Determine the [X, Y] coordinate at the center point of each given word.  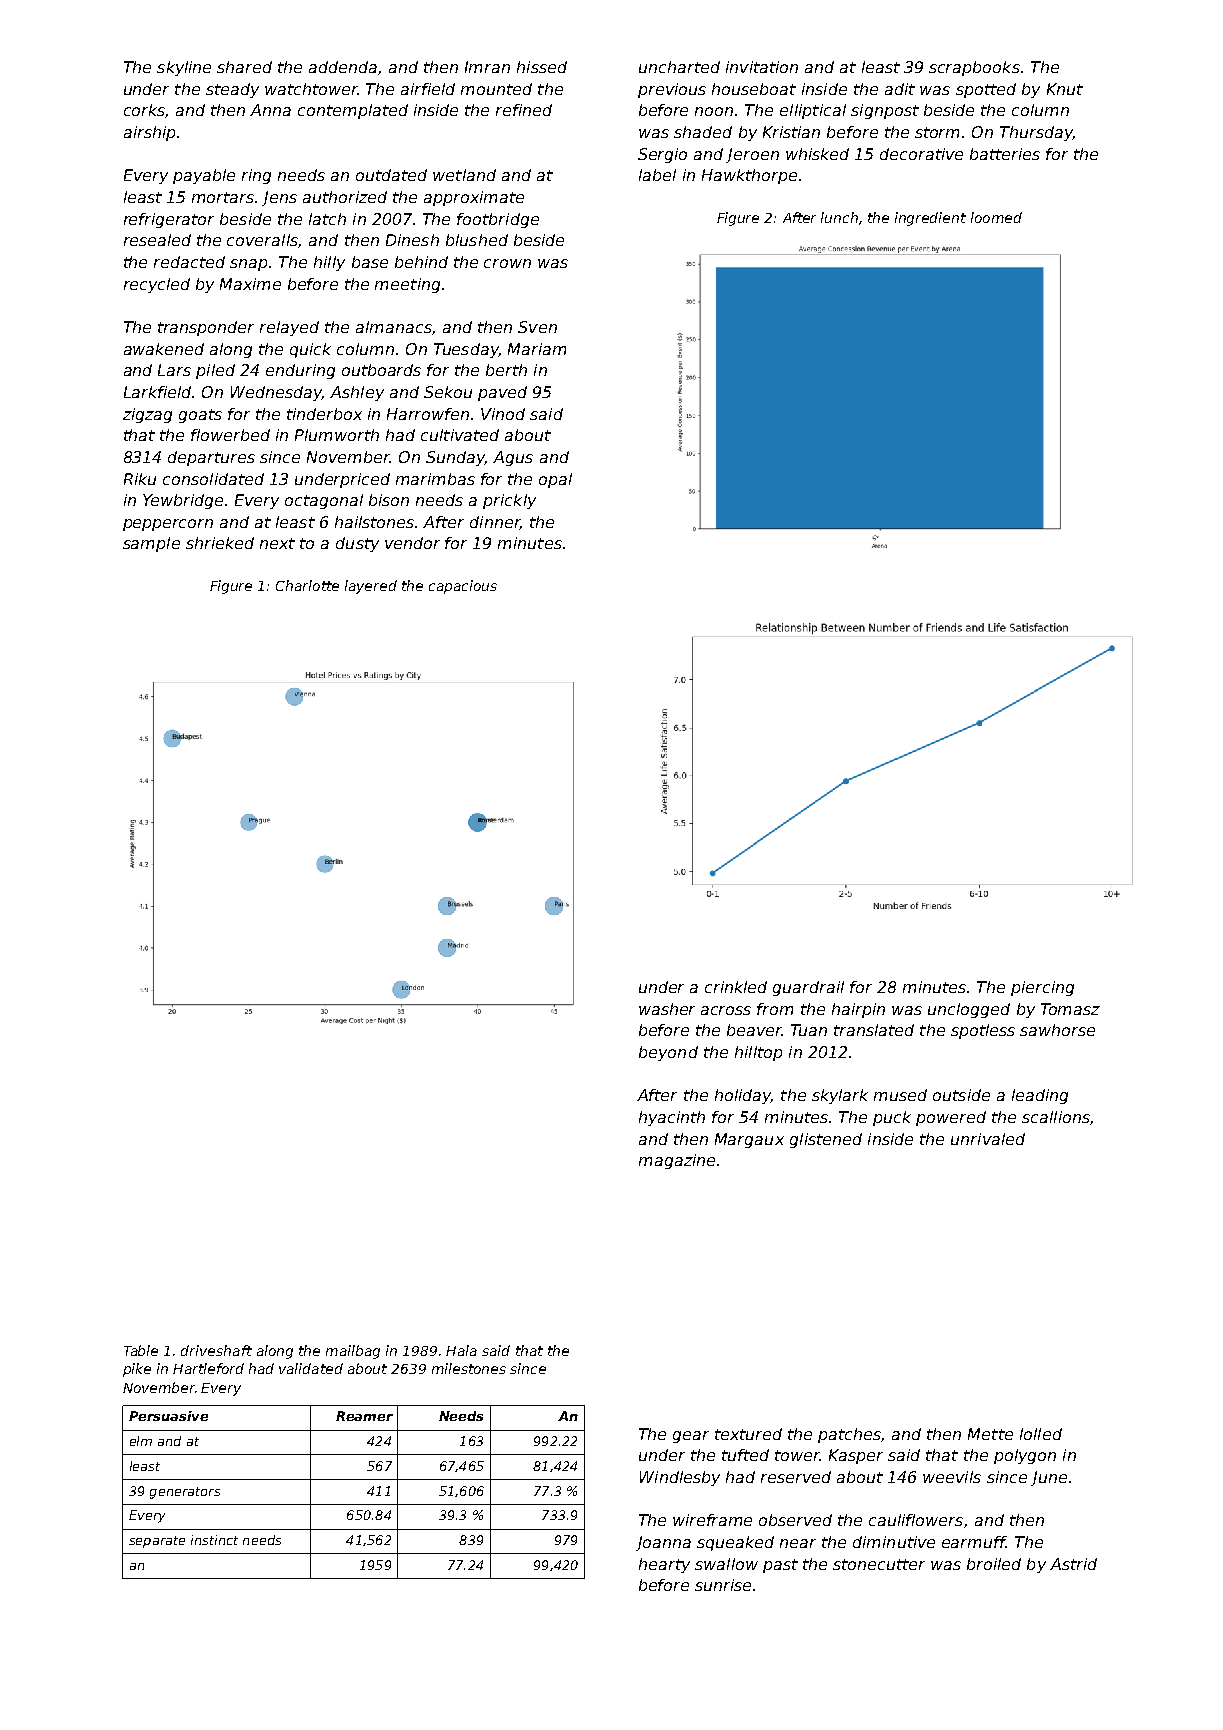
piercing [1042, 988]
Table [141, 1350]
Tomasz [1070, 1009]
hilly [329, 263]
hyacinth [672, 1118]
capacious [463, 587]
